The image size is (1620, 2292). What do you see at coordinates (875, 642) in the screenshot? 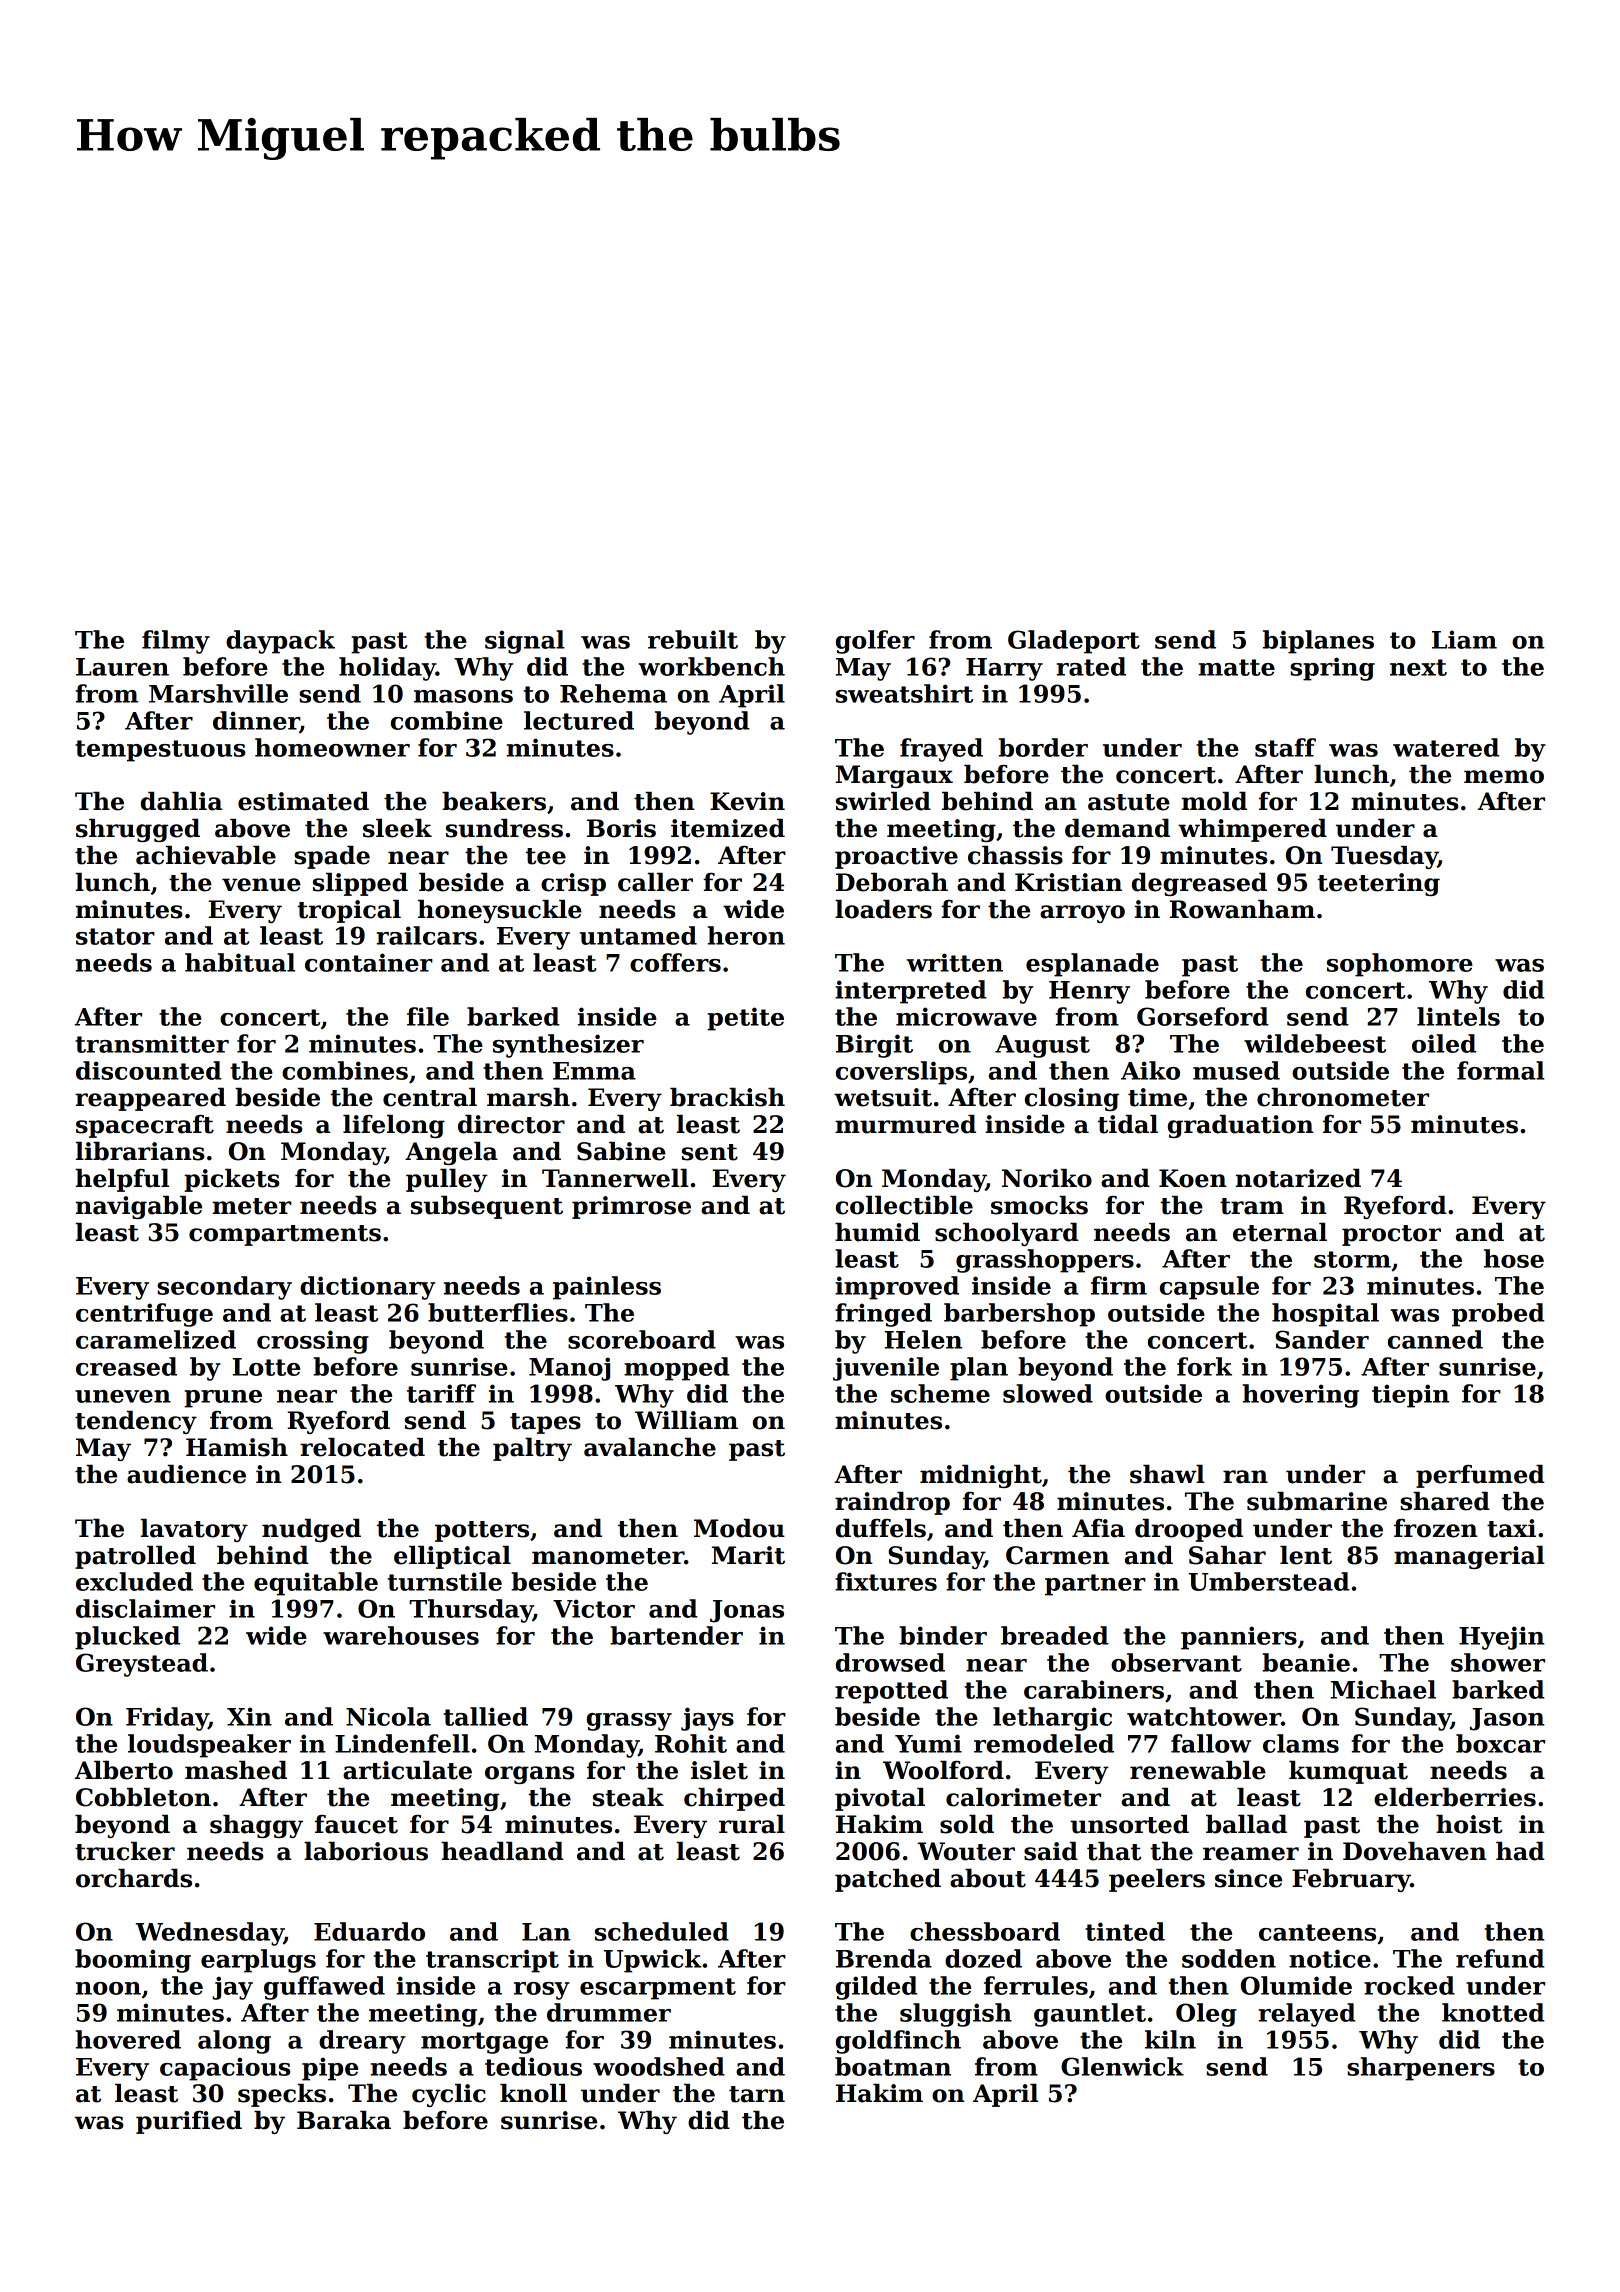
I see `golfer` at bounding box center [875, 642].
